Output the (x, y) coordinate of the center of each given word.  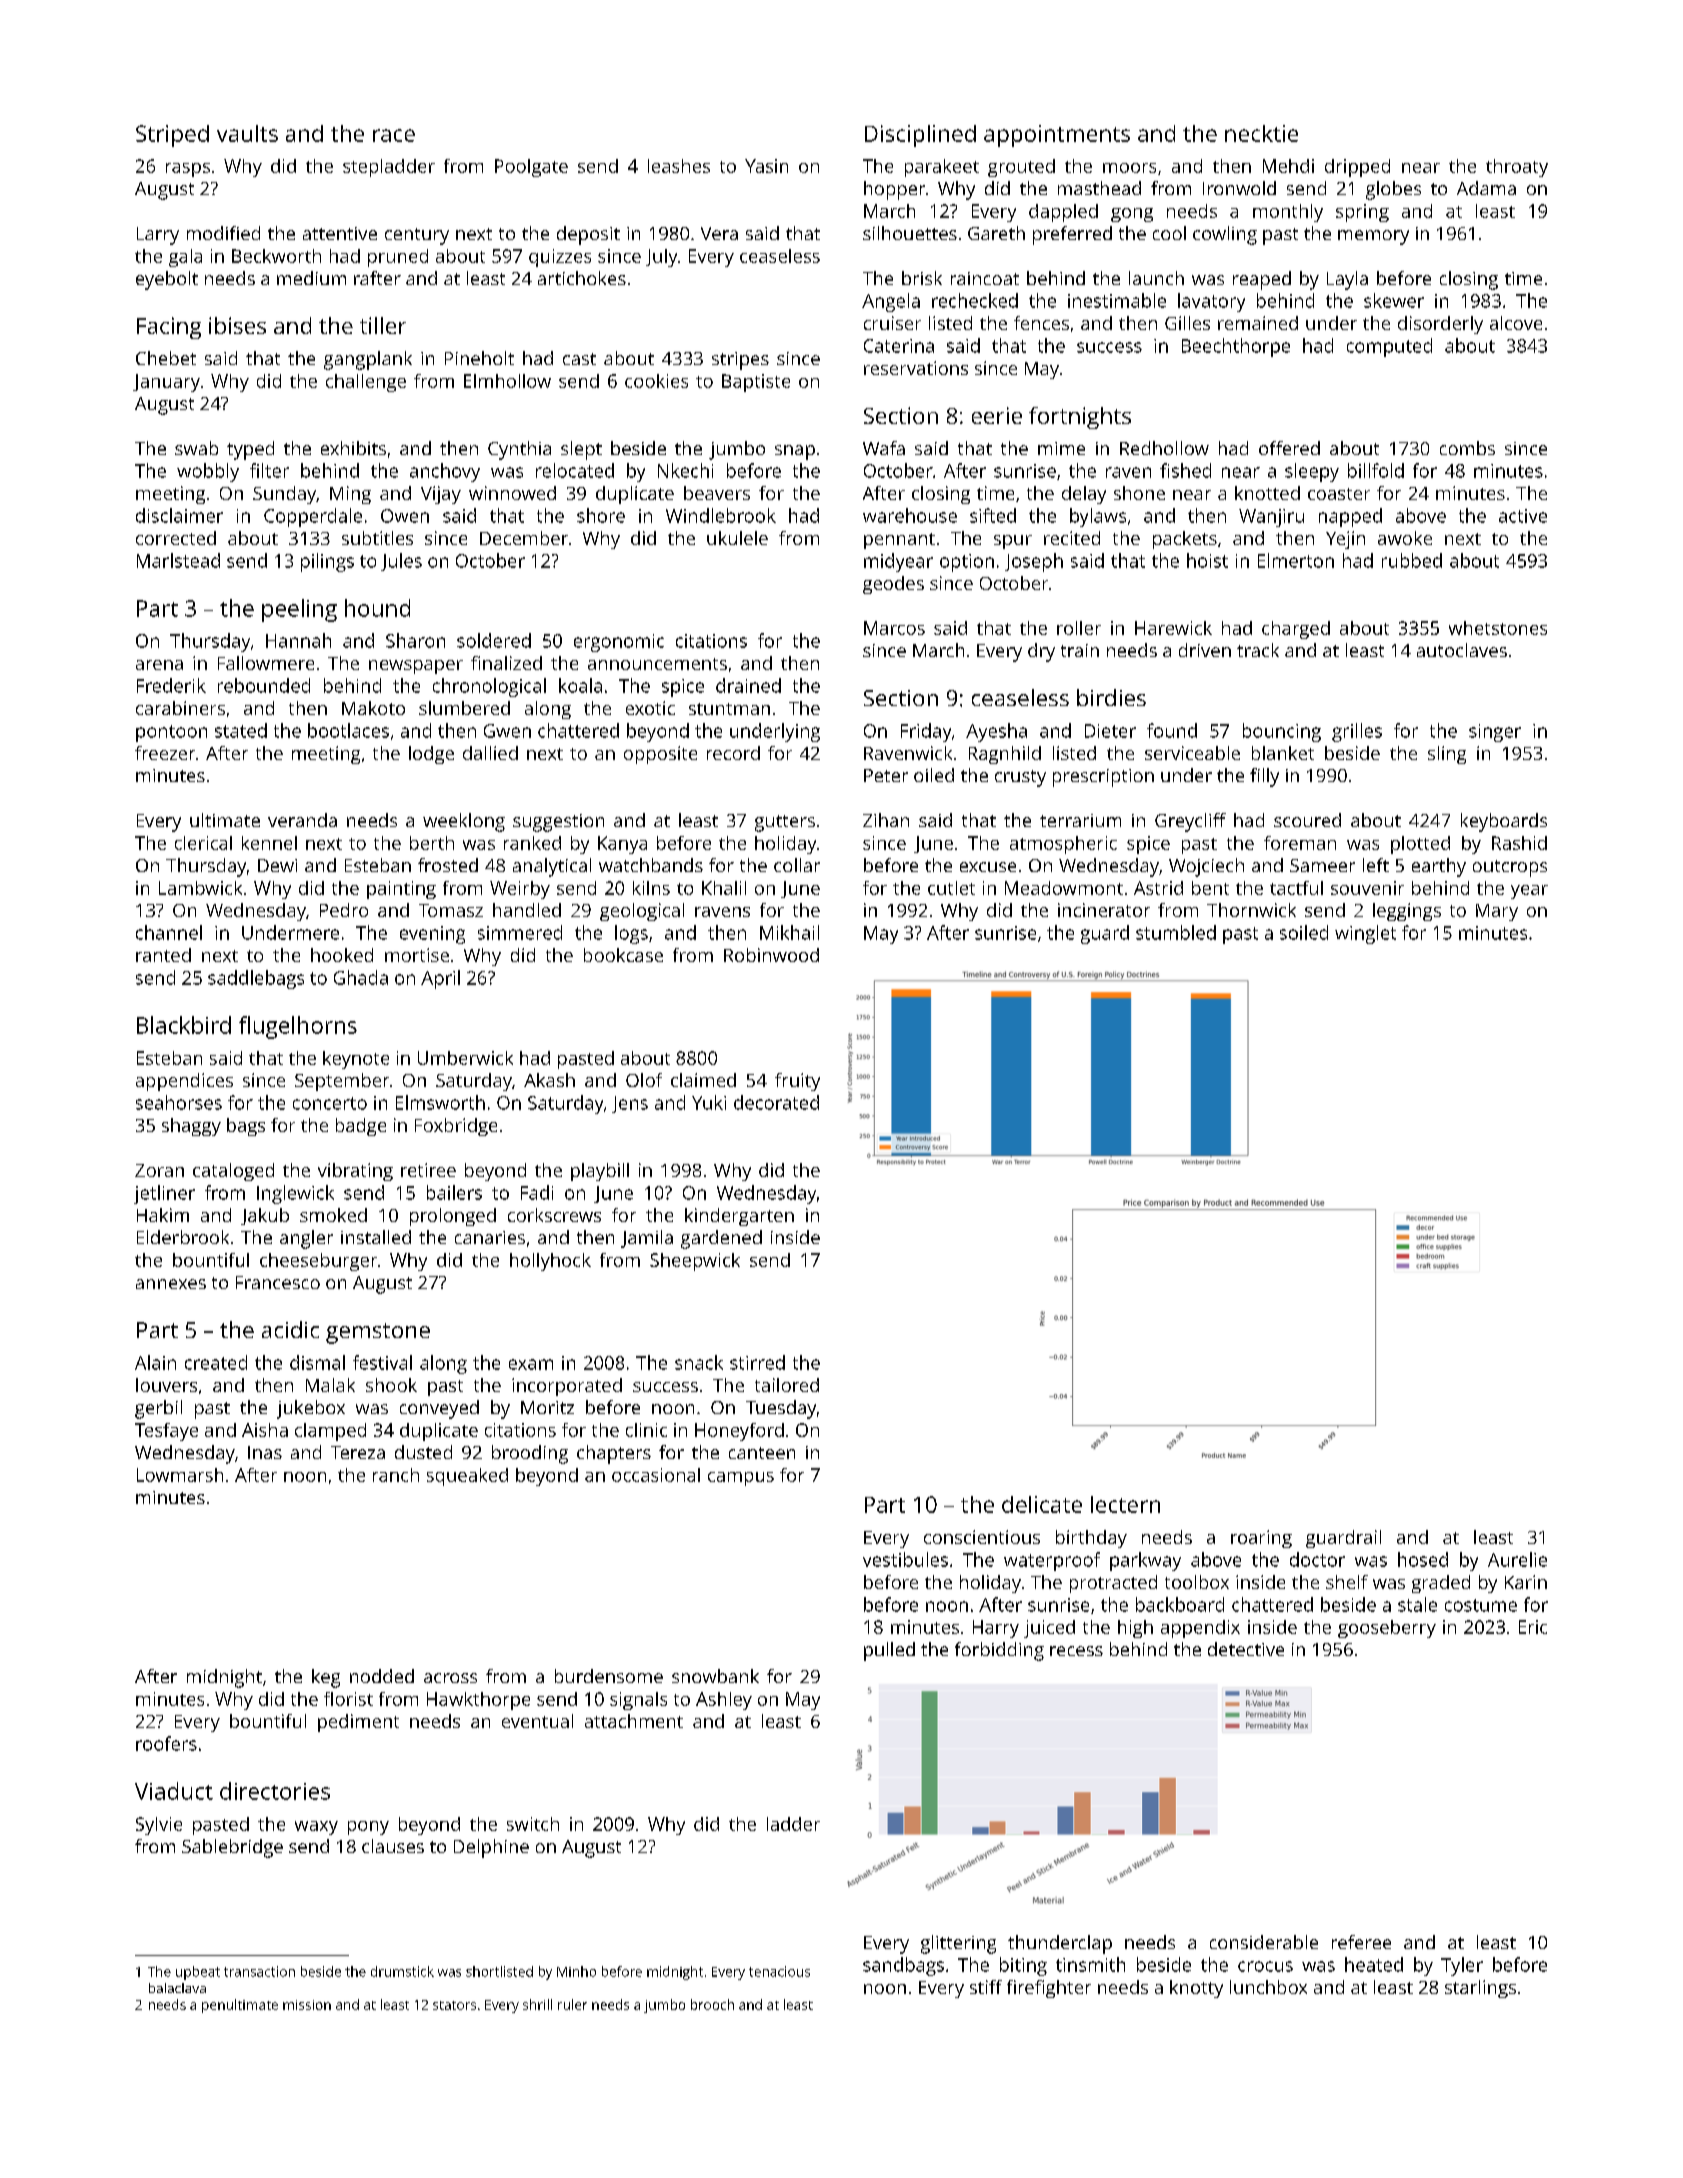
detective (1246, 1649)
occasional (656, 1475)
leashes (679, 166)
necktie (1261, 133)
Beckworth (276, 256)
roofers (166, 1743)
